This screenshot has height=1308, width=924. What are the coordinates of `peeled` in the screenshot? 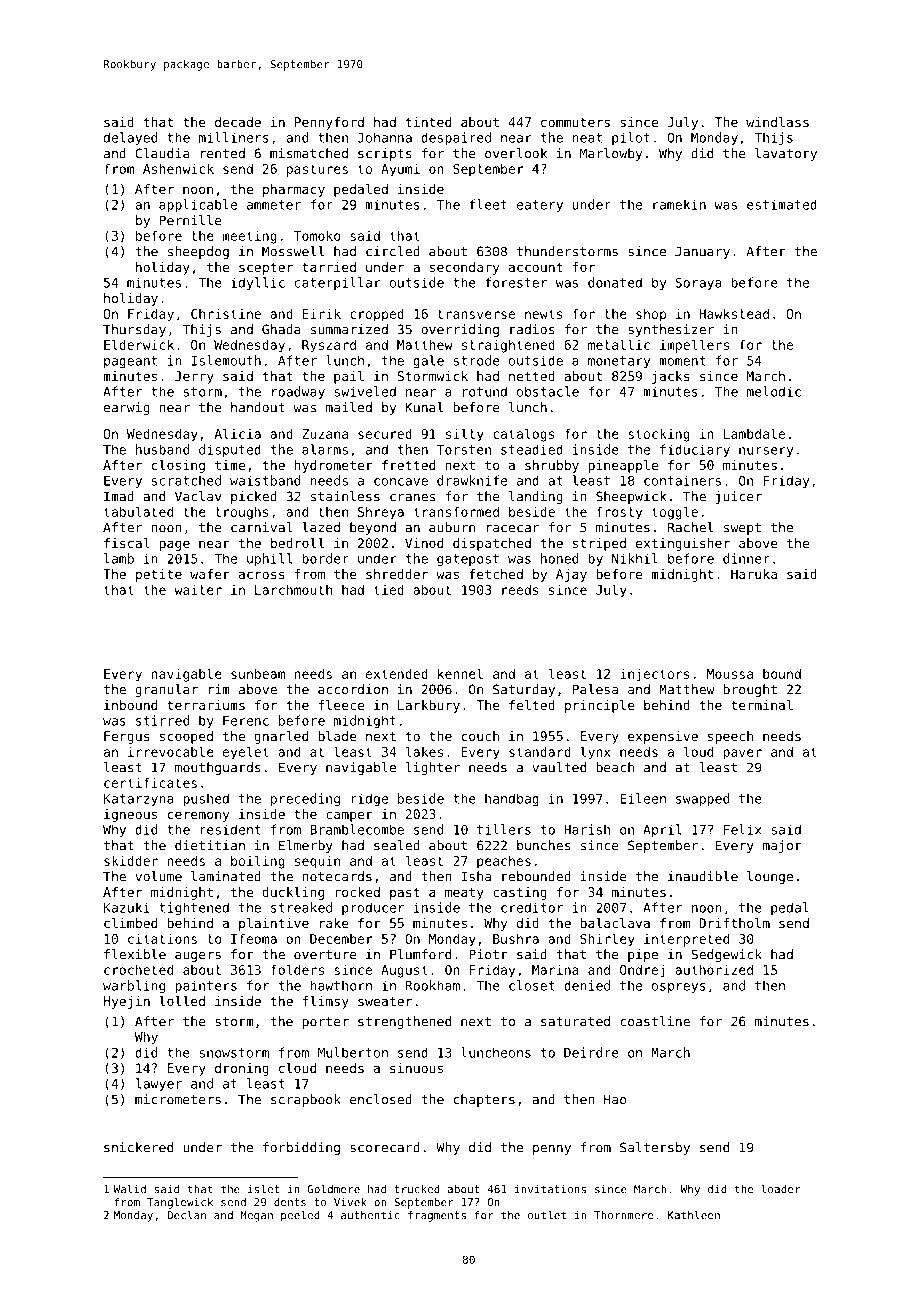 It's located at (300, 1216).
